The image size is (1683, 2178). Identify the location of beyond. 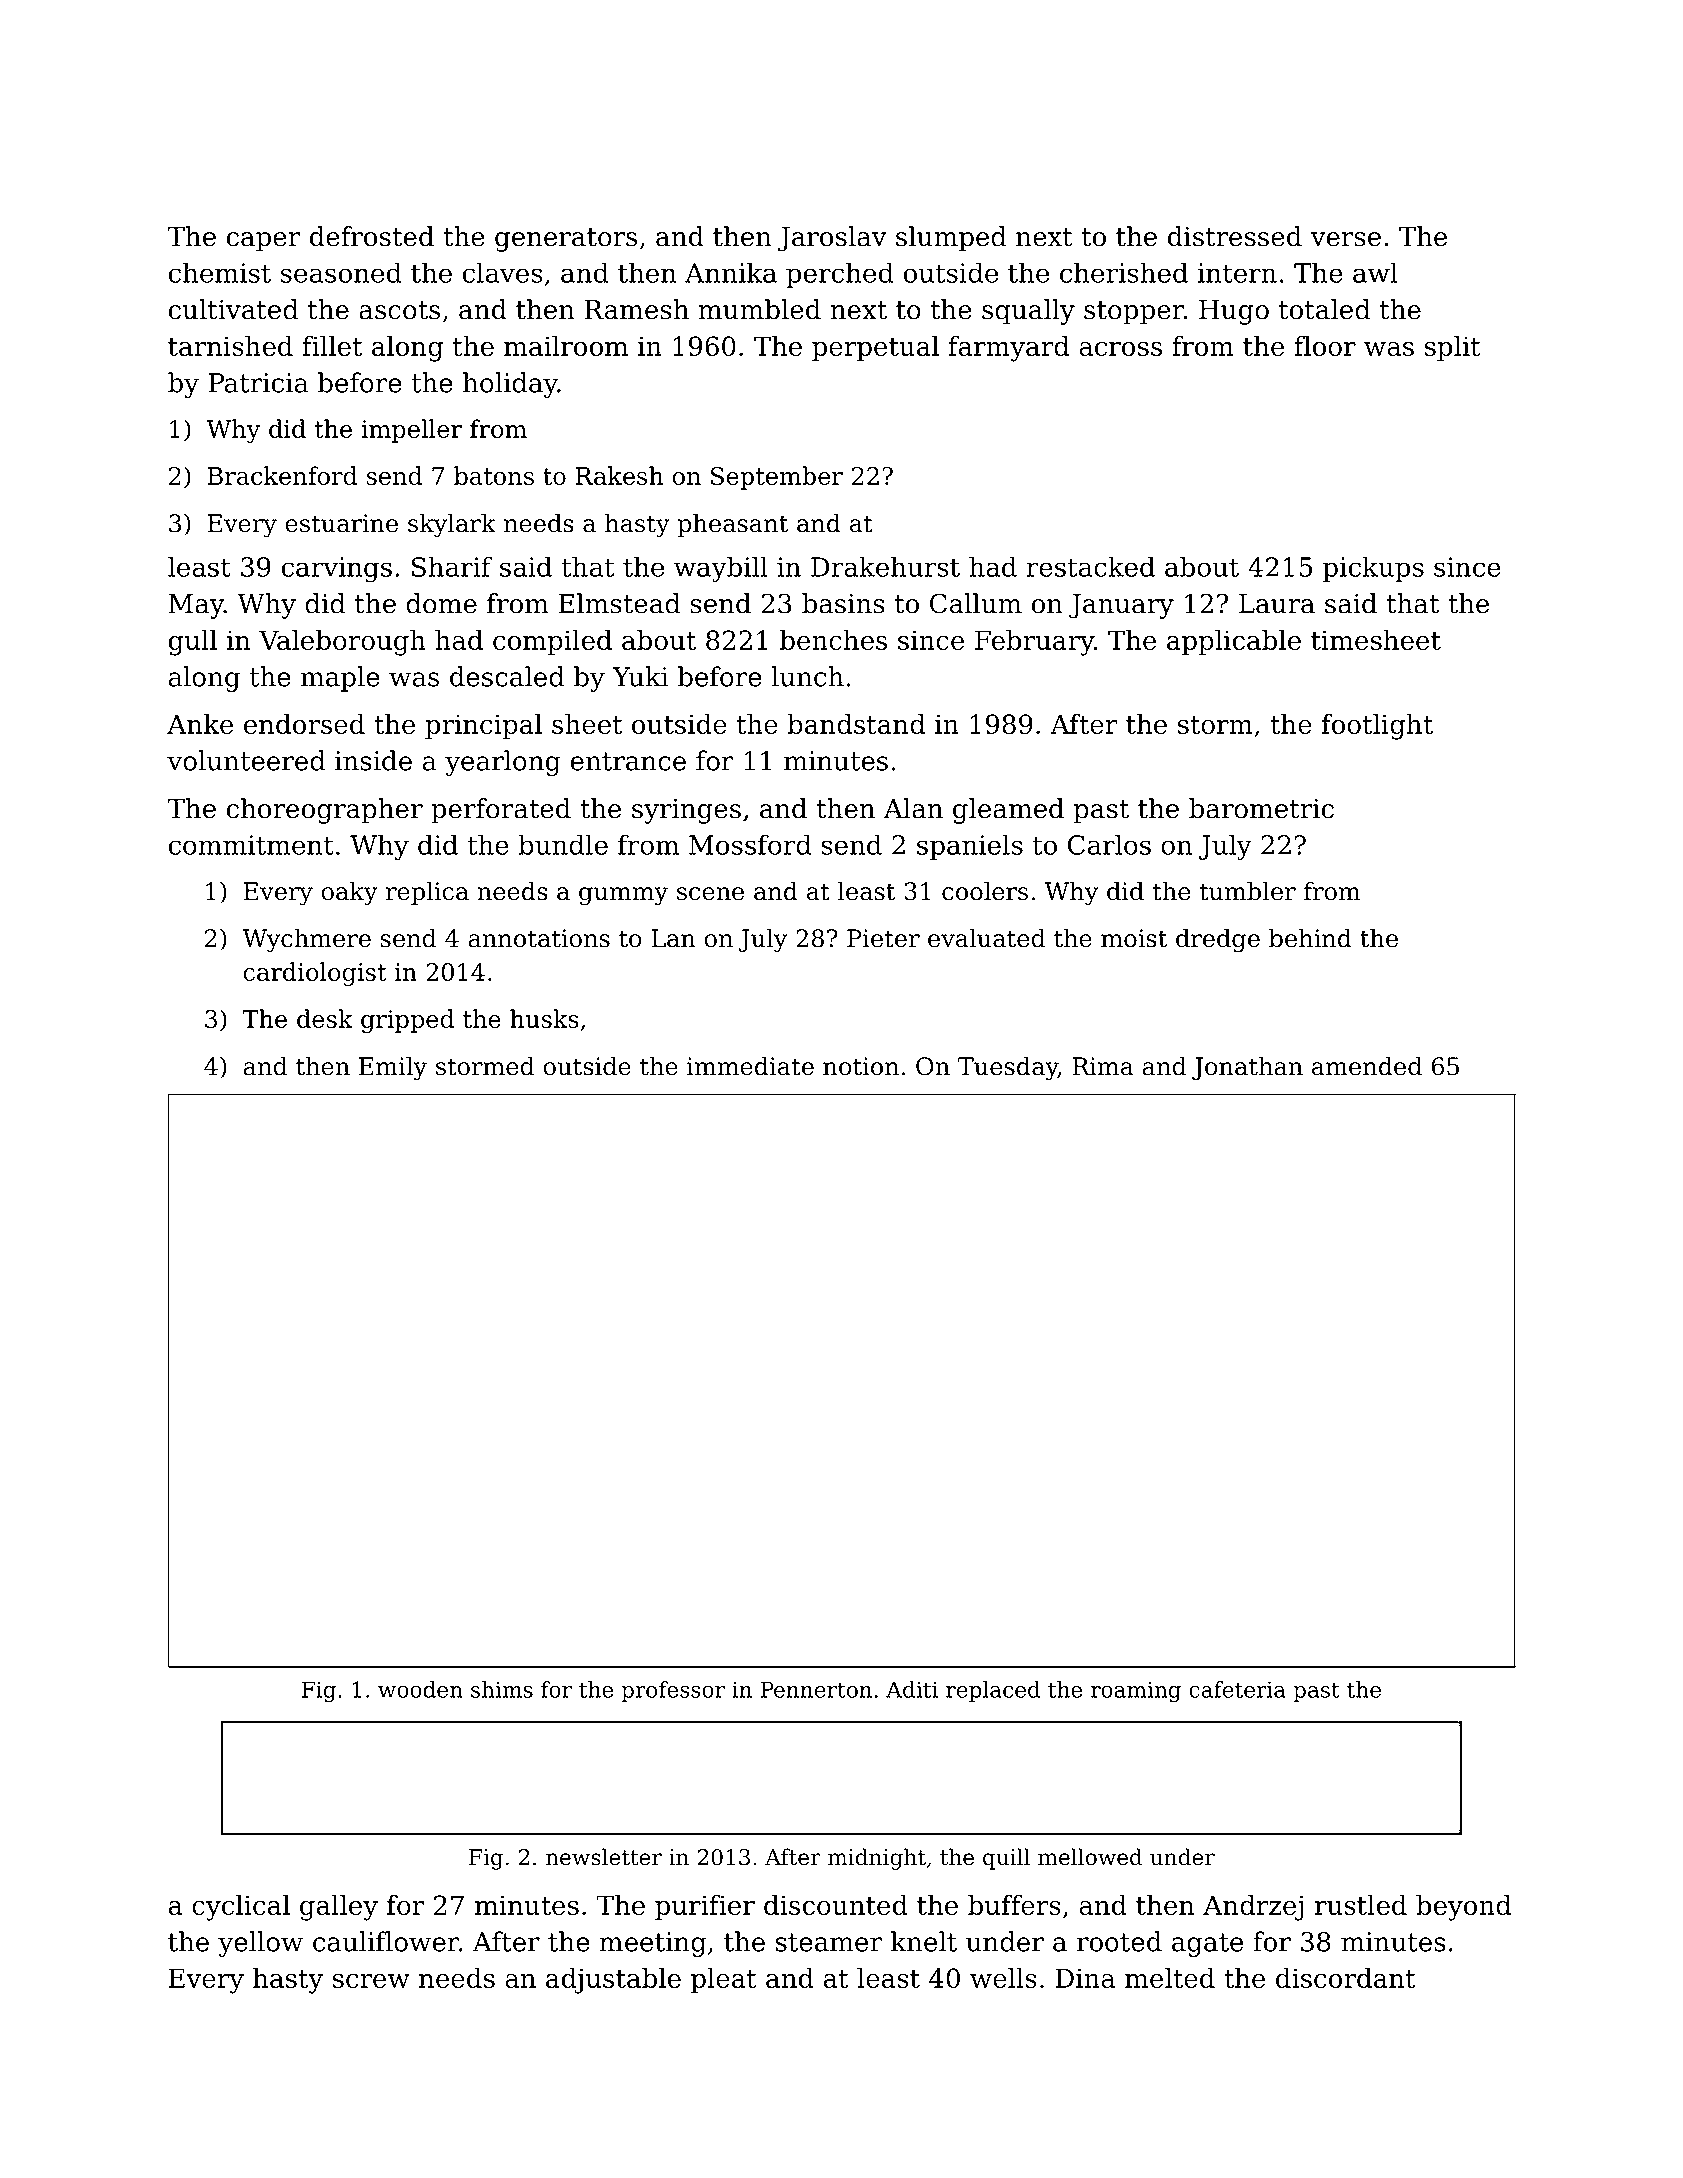
(1463, 1908).
